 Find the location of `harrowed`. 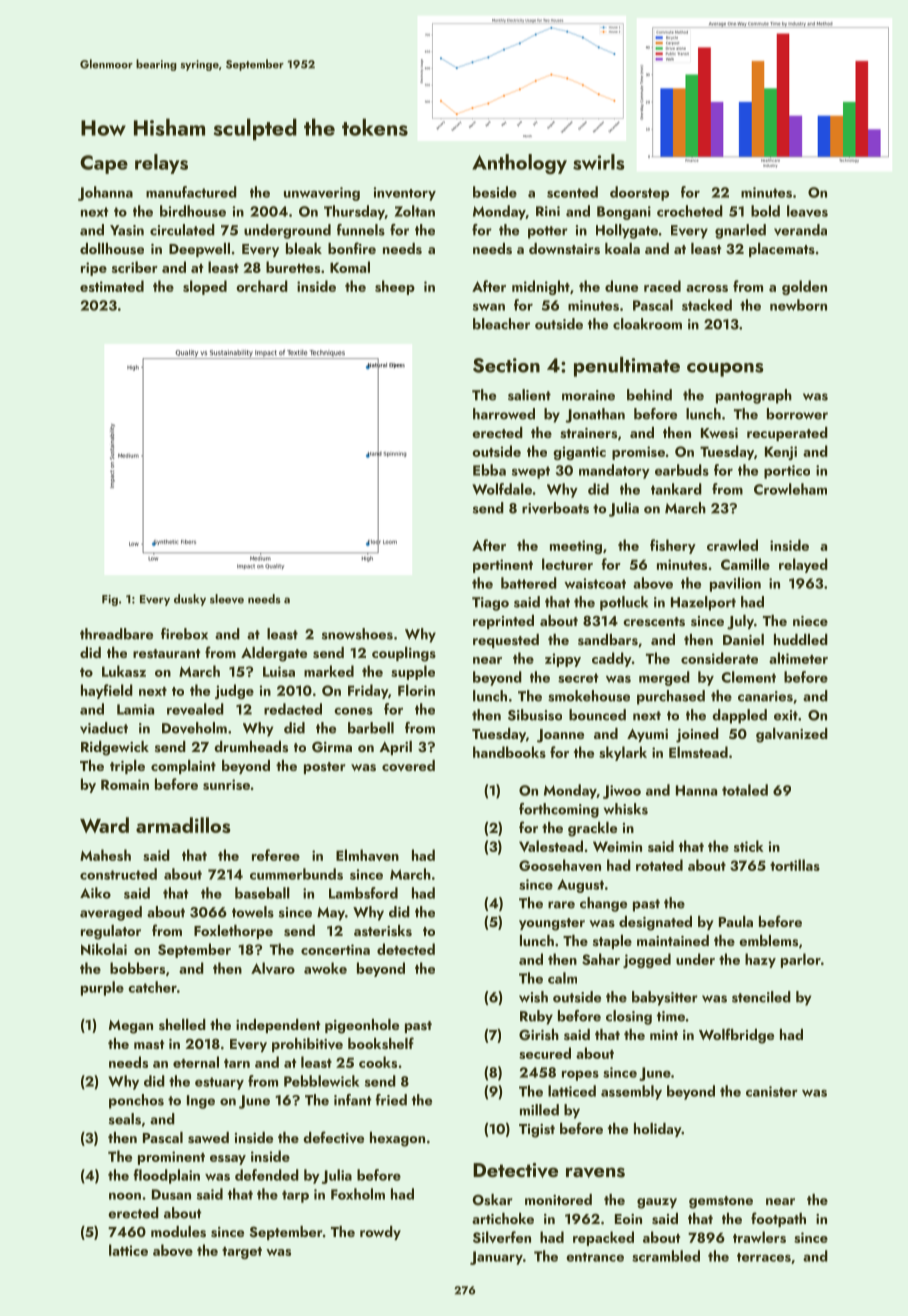

harrowed is located at coordinates (504, 414).
